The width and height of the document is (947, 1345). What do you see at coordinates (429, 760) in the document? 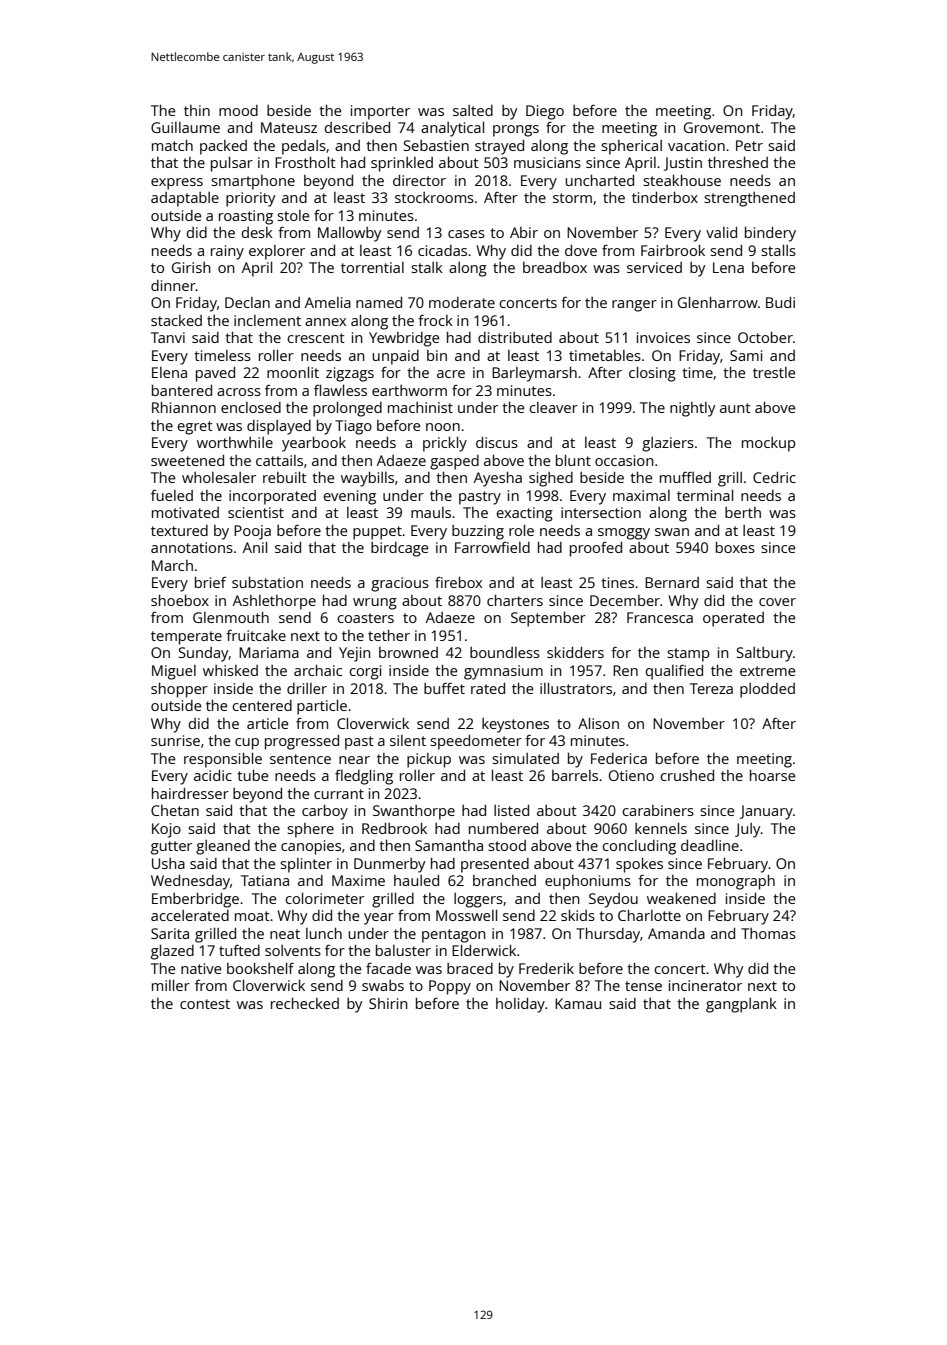
I see `pickup` at bounding box center [429, 760].
